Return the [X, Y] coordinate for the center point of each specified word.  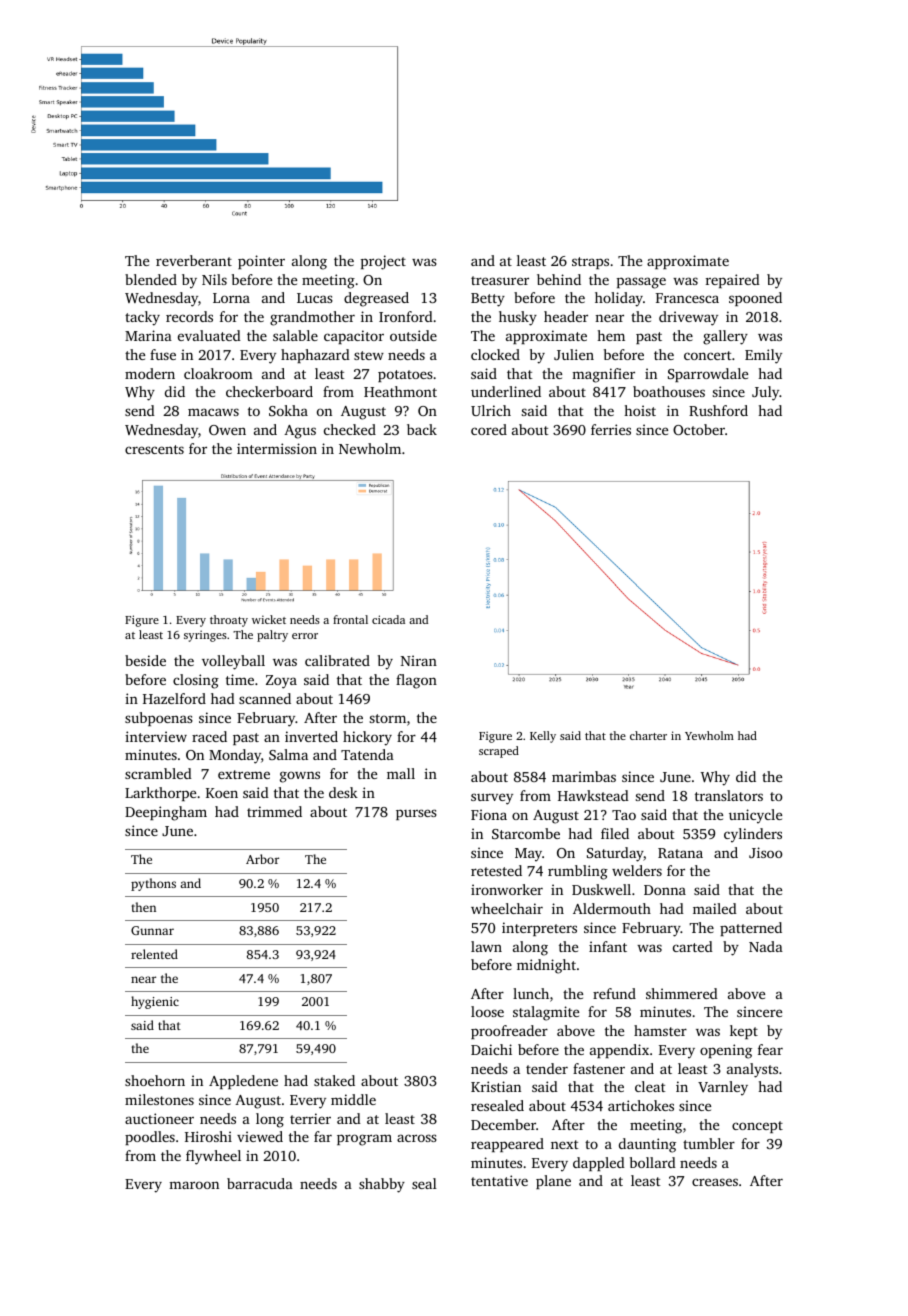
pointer [261, 262]
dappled [599, 1164]
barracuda [260, 1183]
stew [369, 355]
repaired [733, 281]
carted [693, 946]
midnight [546, 966]
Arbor [262, 859]
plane [553, 1182]
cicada [388, 619]
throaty [229, 621]
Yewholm [709, 735]
